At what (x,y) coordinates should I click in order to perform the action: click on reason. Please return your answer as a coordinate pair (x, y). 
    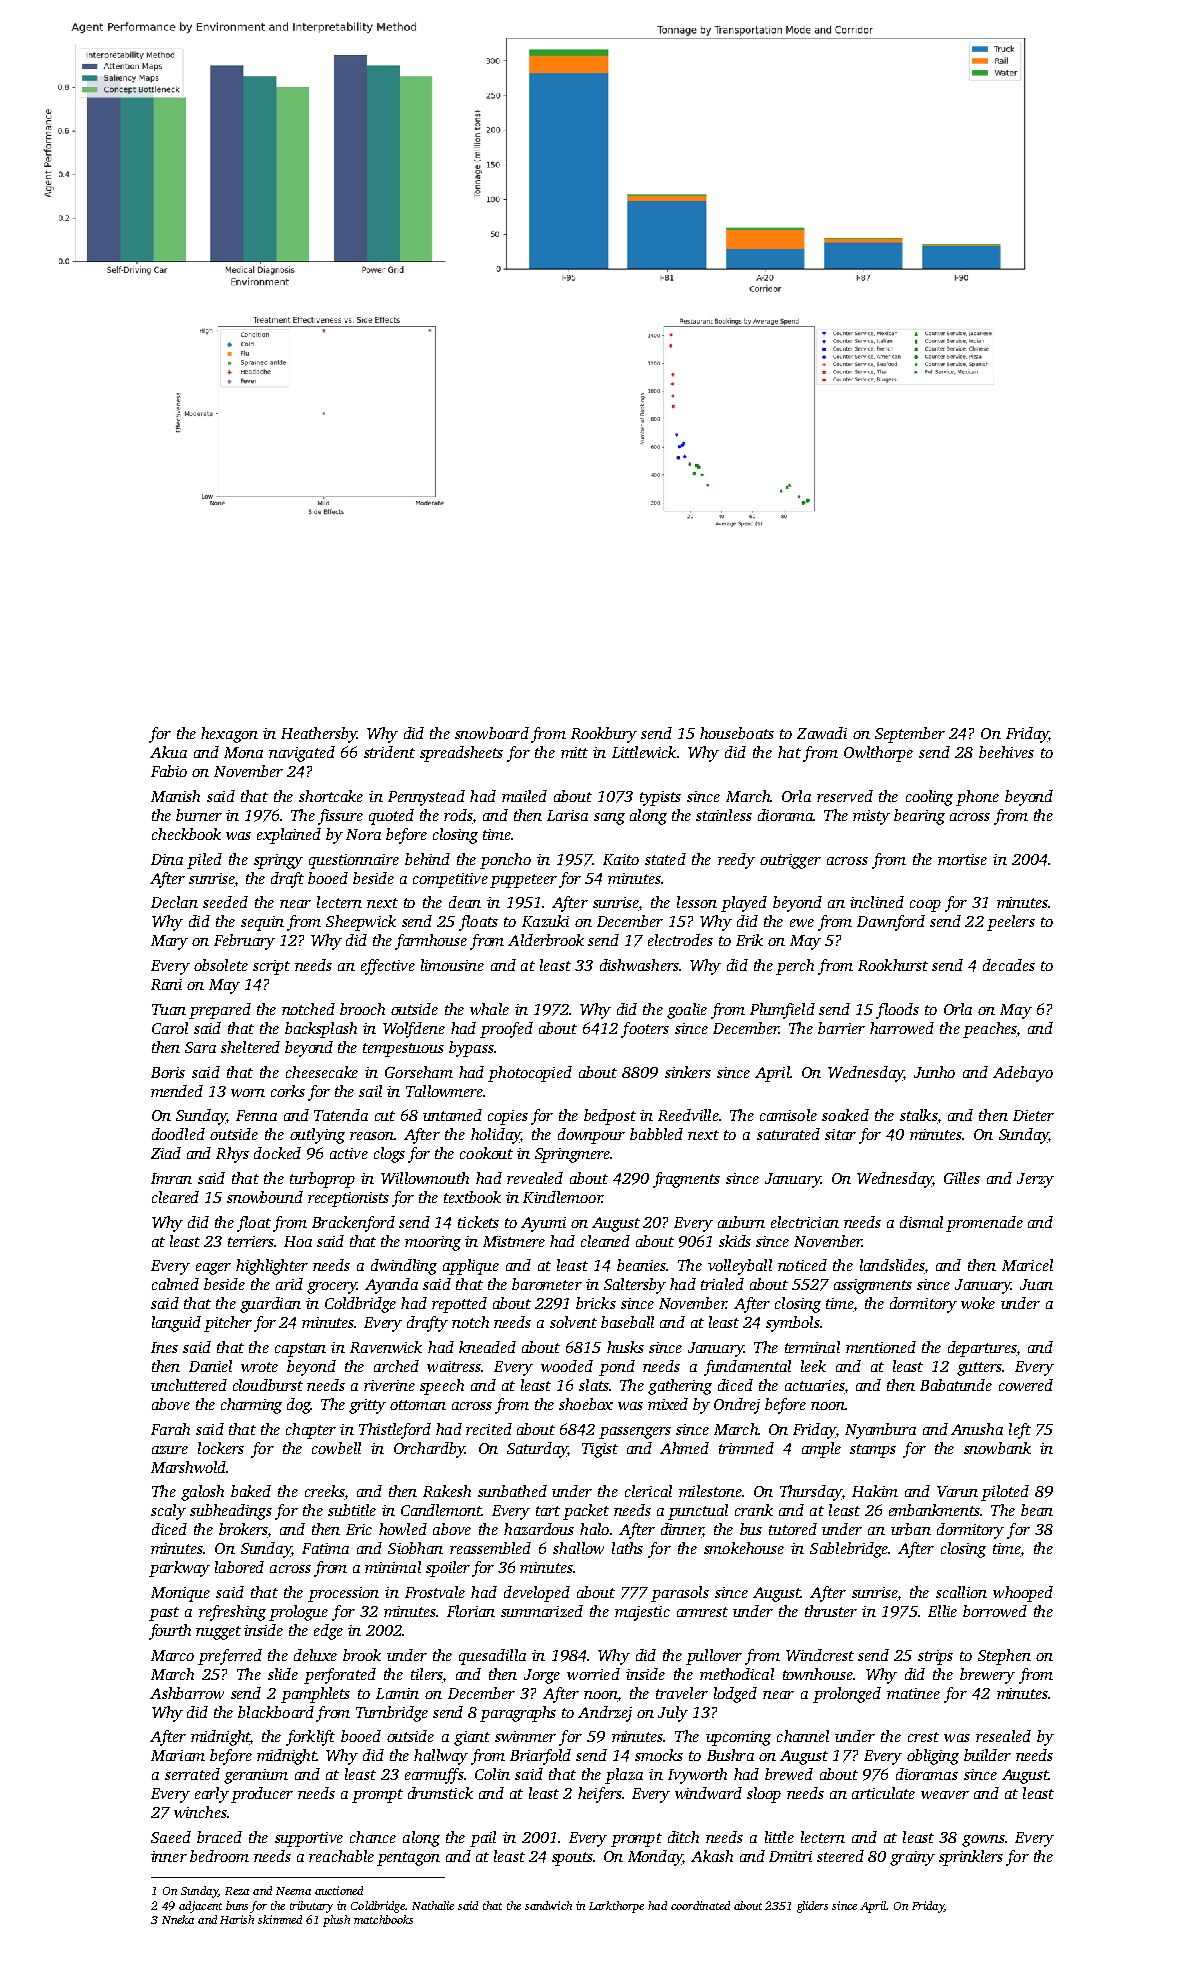
    Looking at the image, I should click on (372, 1136).
